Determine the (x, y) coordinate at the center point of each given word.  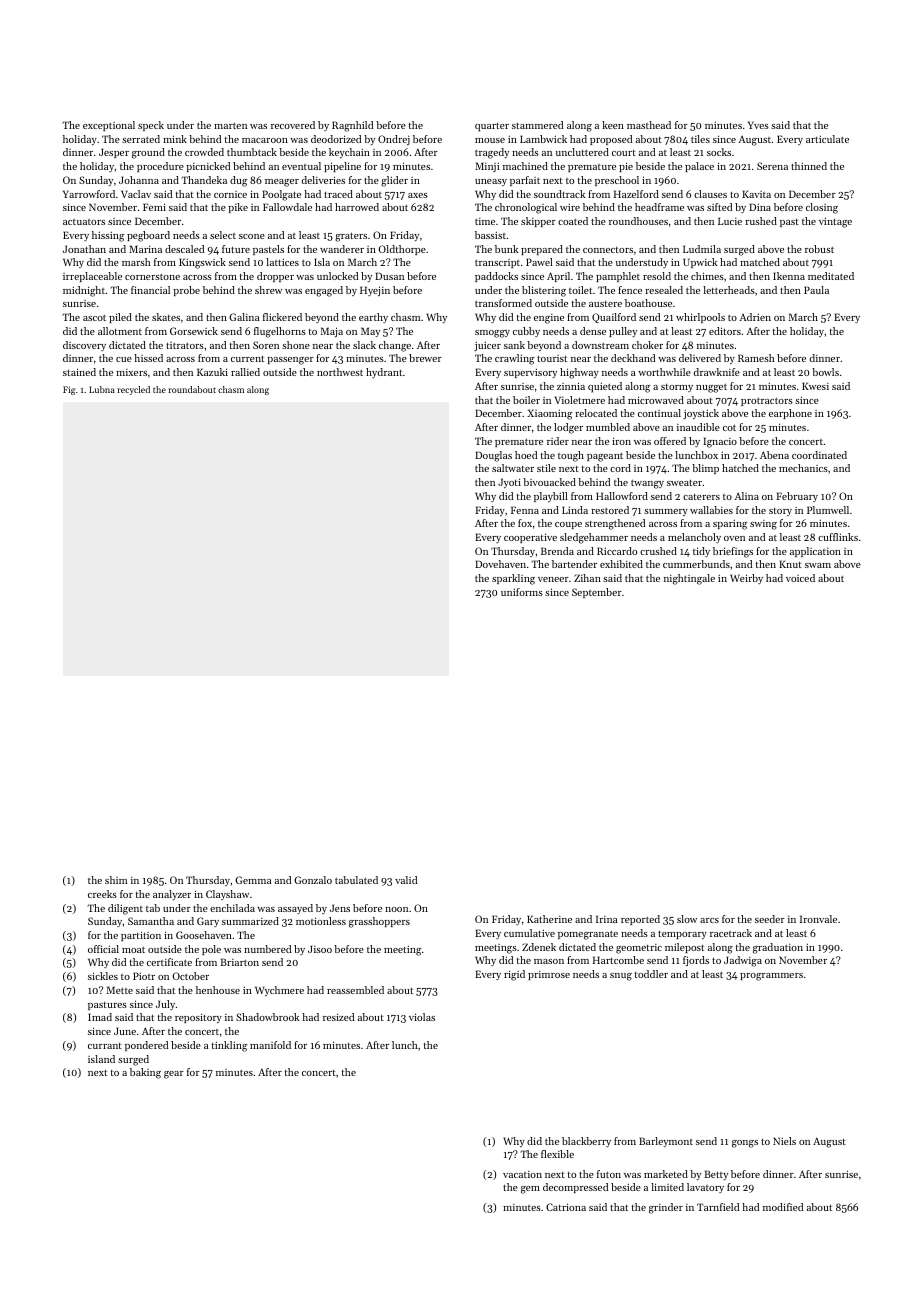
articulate (827, 139)
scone (252, 236)
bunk (506, 249)
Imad (100, 1017)
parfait (525, 181)
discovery (84, 346)
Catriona (566, 1207)
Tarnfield (718, 1207)
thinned (809, 166)
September (597, 593)
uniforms (522, 592)
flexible (557, 1154)
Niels (784, 1141)
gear (174, 1075)
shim (116, 880)
